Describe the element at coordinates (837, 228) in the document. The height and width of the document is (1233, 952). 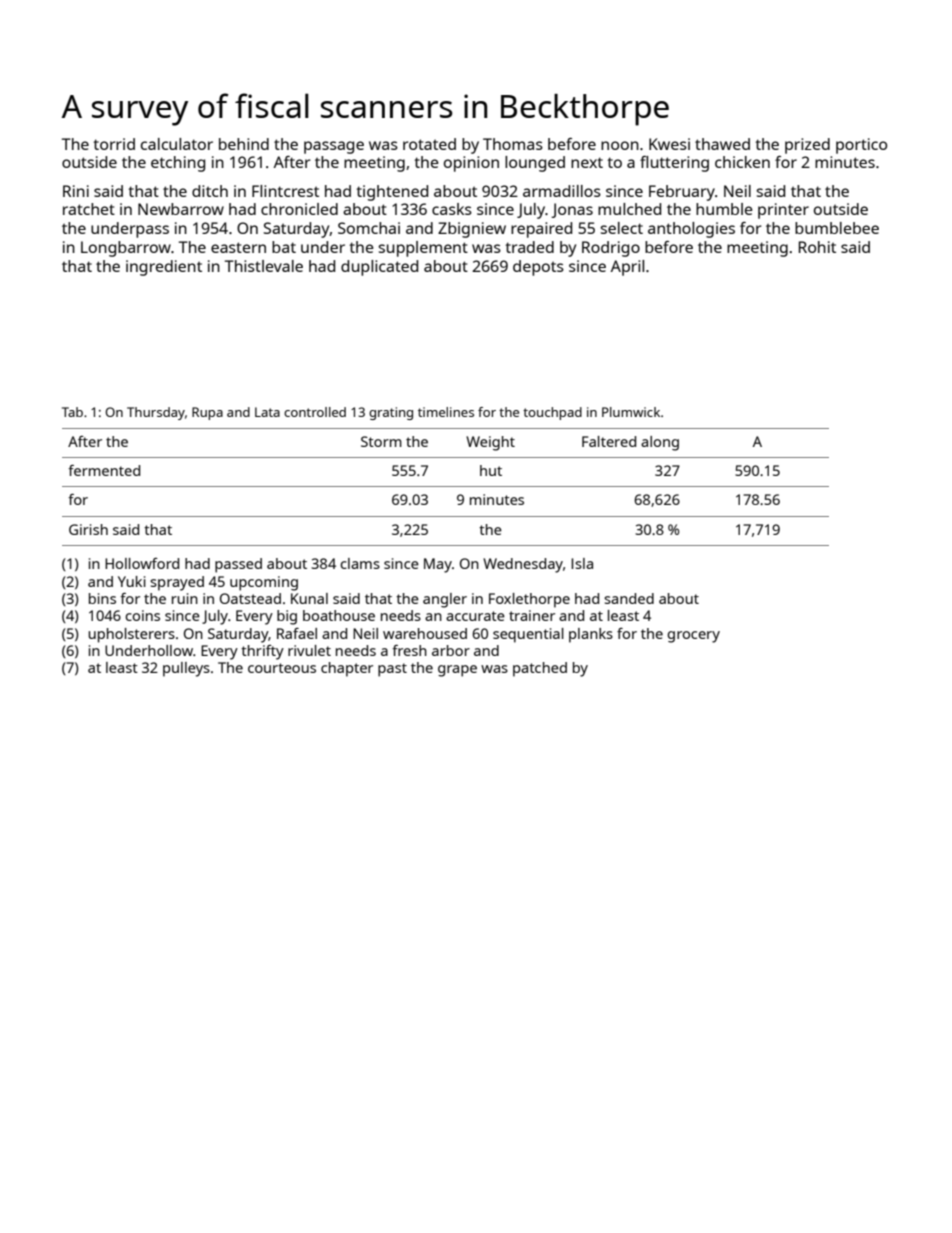
I see `bumblebee` at that location.
